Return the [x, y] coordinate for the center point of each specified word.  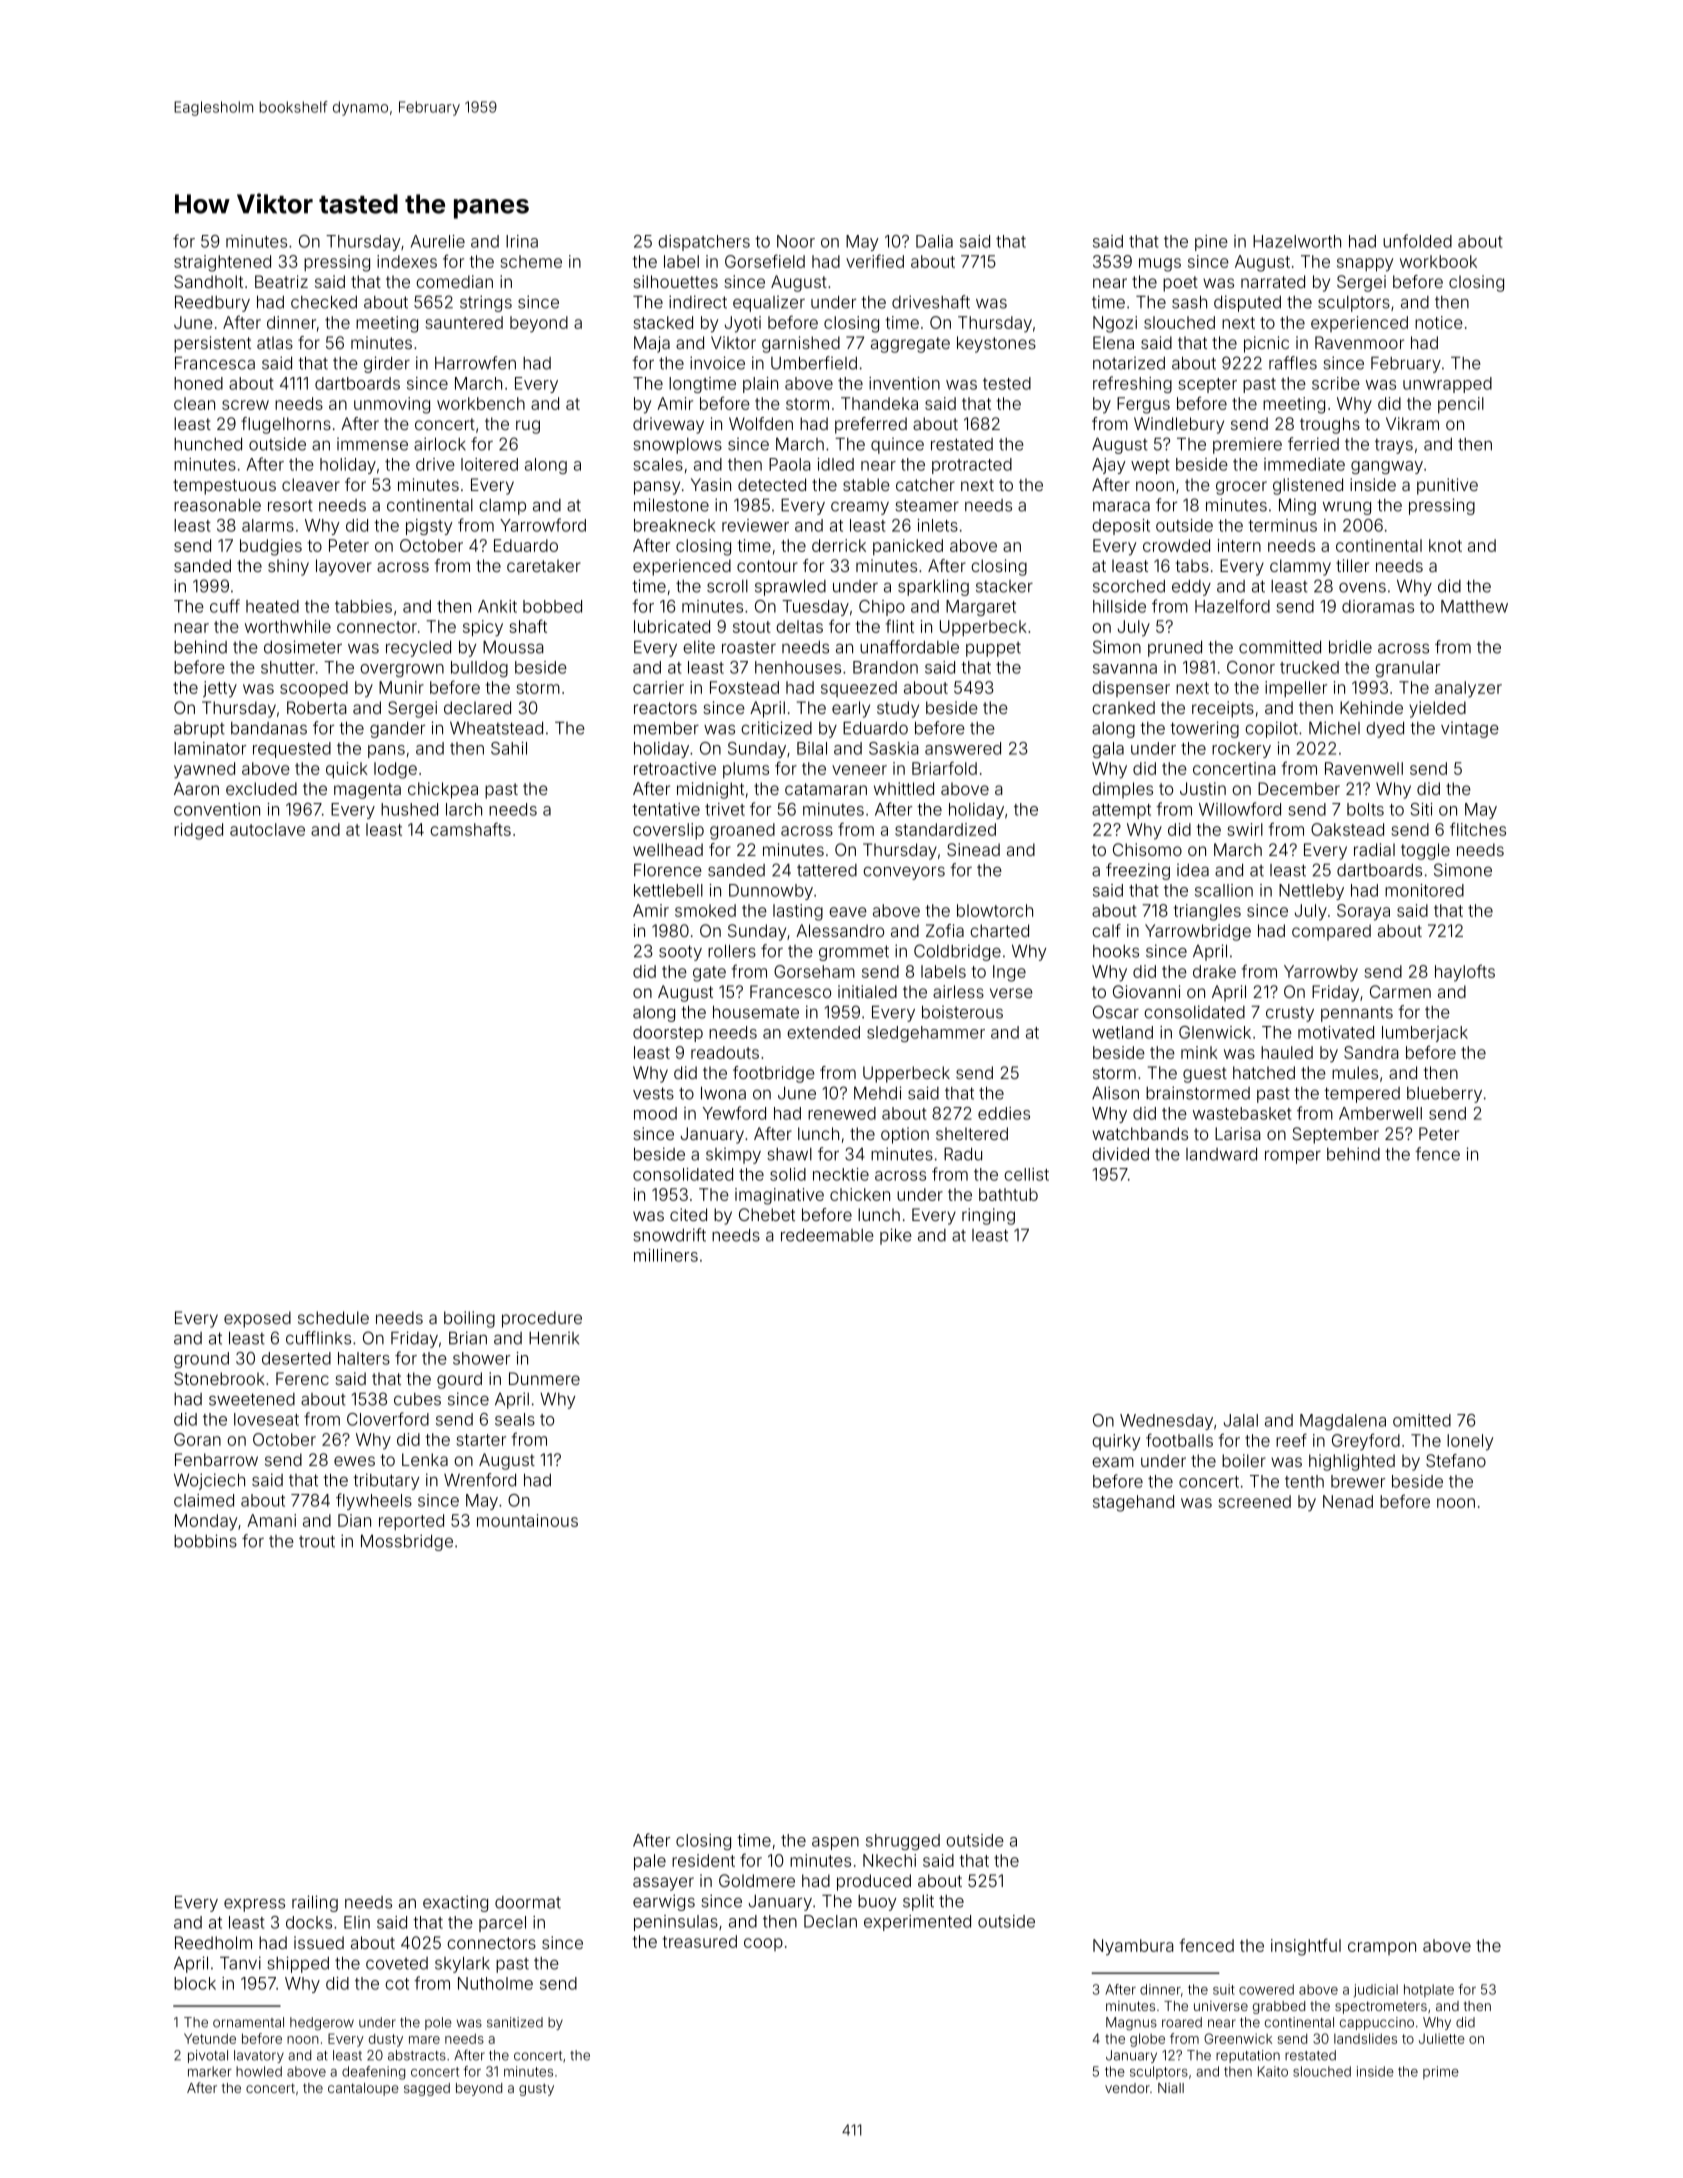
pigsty [429, 527]
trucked [1309, 667]
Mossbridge [407, 1542]
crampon [1382, 1948]
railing [315, 1903]
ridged [198, 831]
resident [703, 1860]
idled [836, 464]
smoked [705, 910]
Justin [1203, 788]
